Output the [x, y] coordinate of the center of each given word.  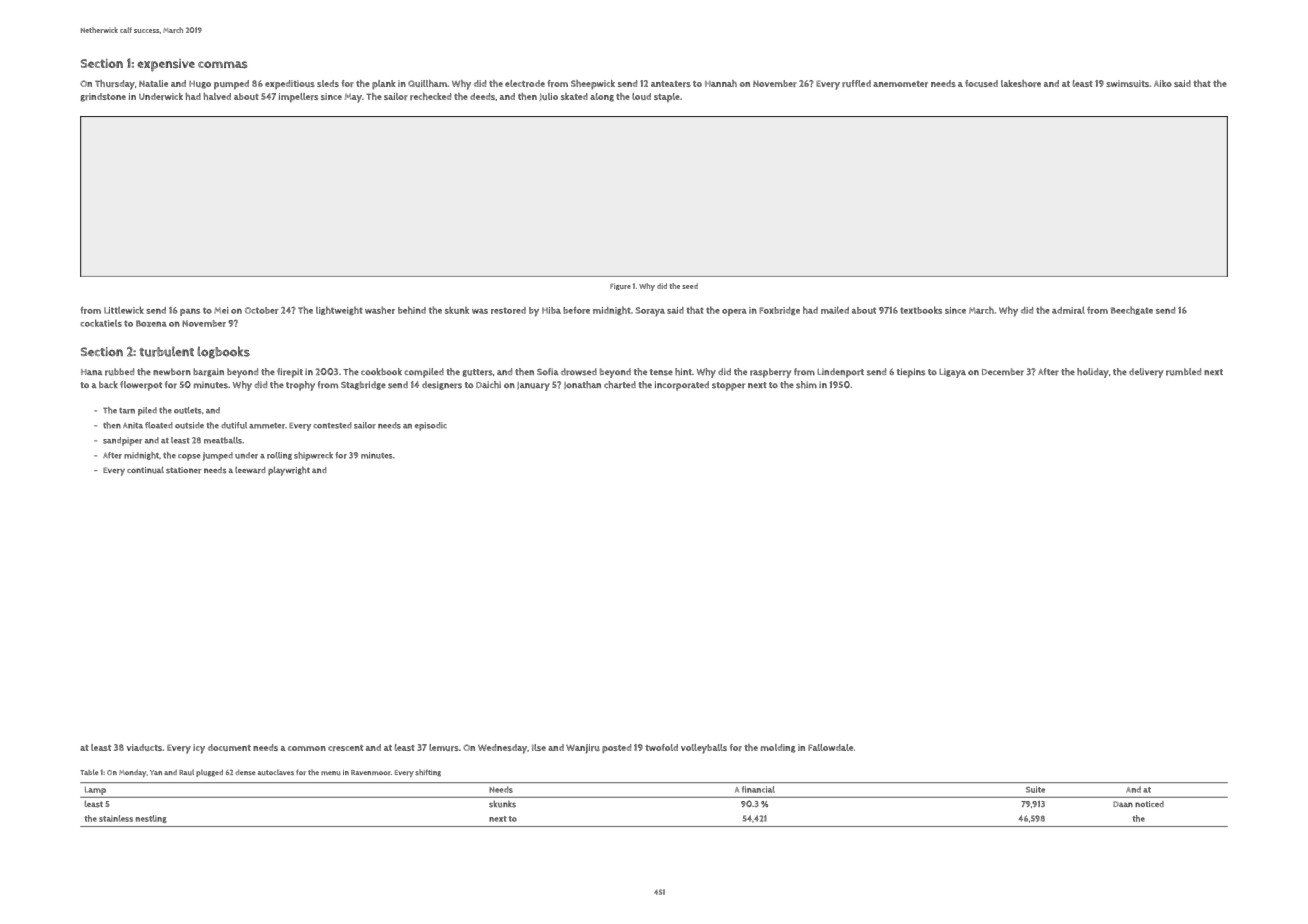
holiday [1093, 373]
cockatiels [101, 323]
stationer [184, 470]
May [353, 98]
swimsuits [1127, 83]
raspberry [770, 373]
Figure [620, 286]
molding [778, 748]
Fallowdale [830, 747]
